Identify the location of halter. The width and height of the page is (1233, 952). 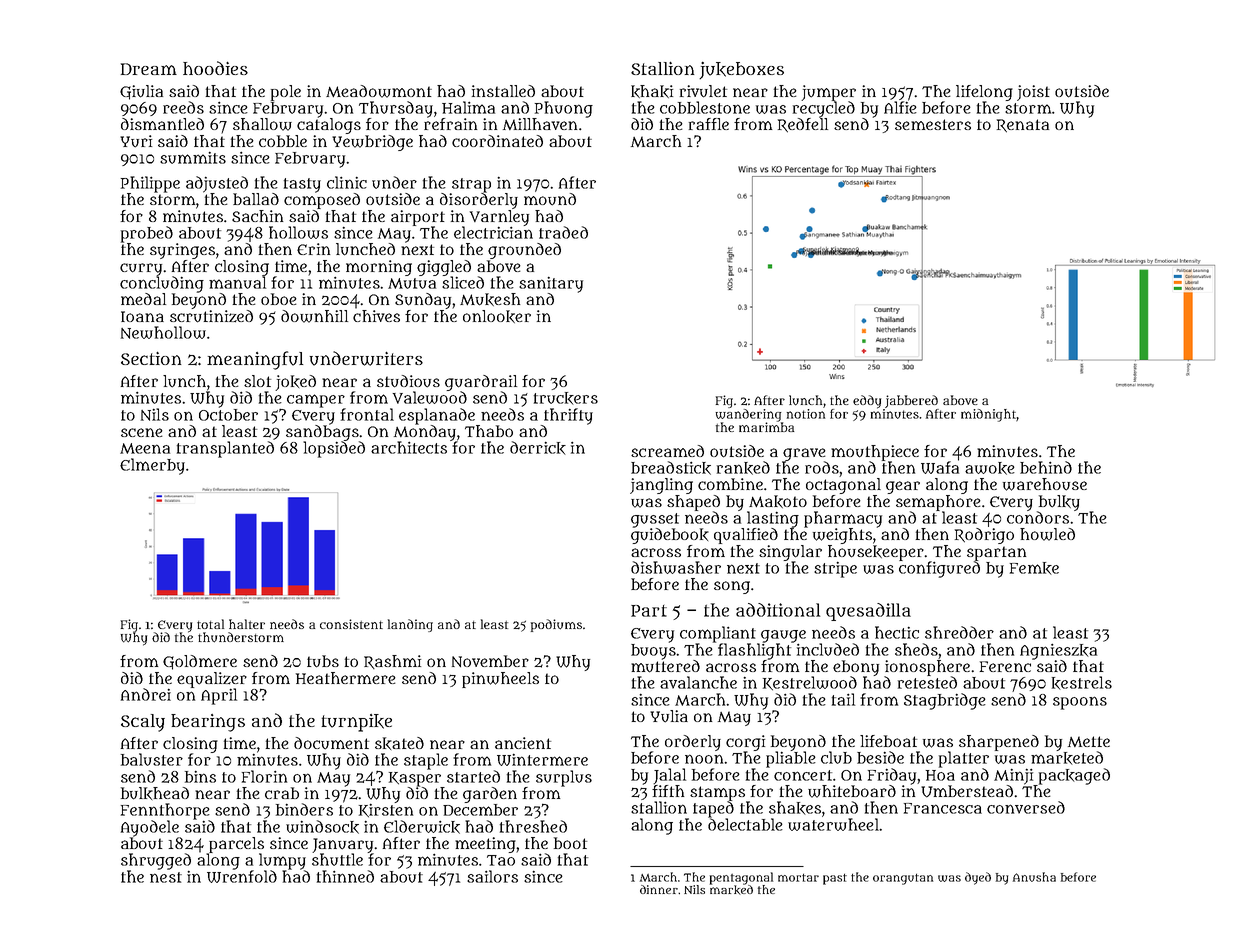
(247, 624).
